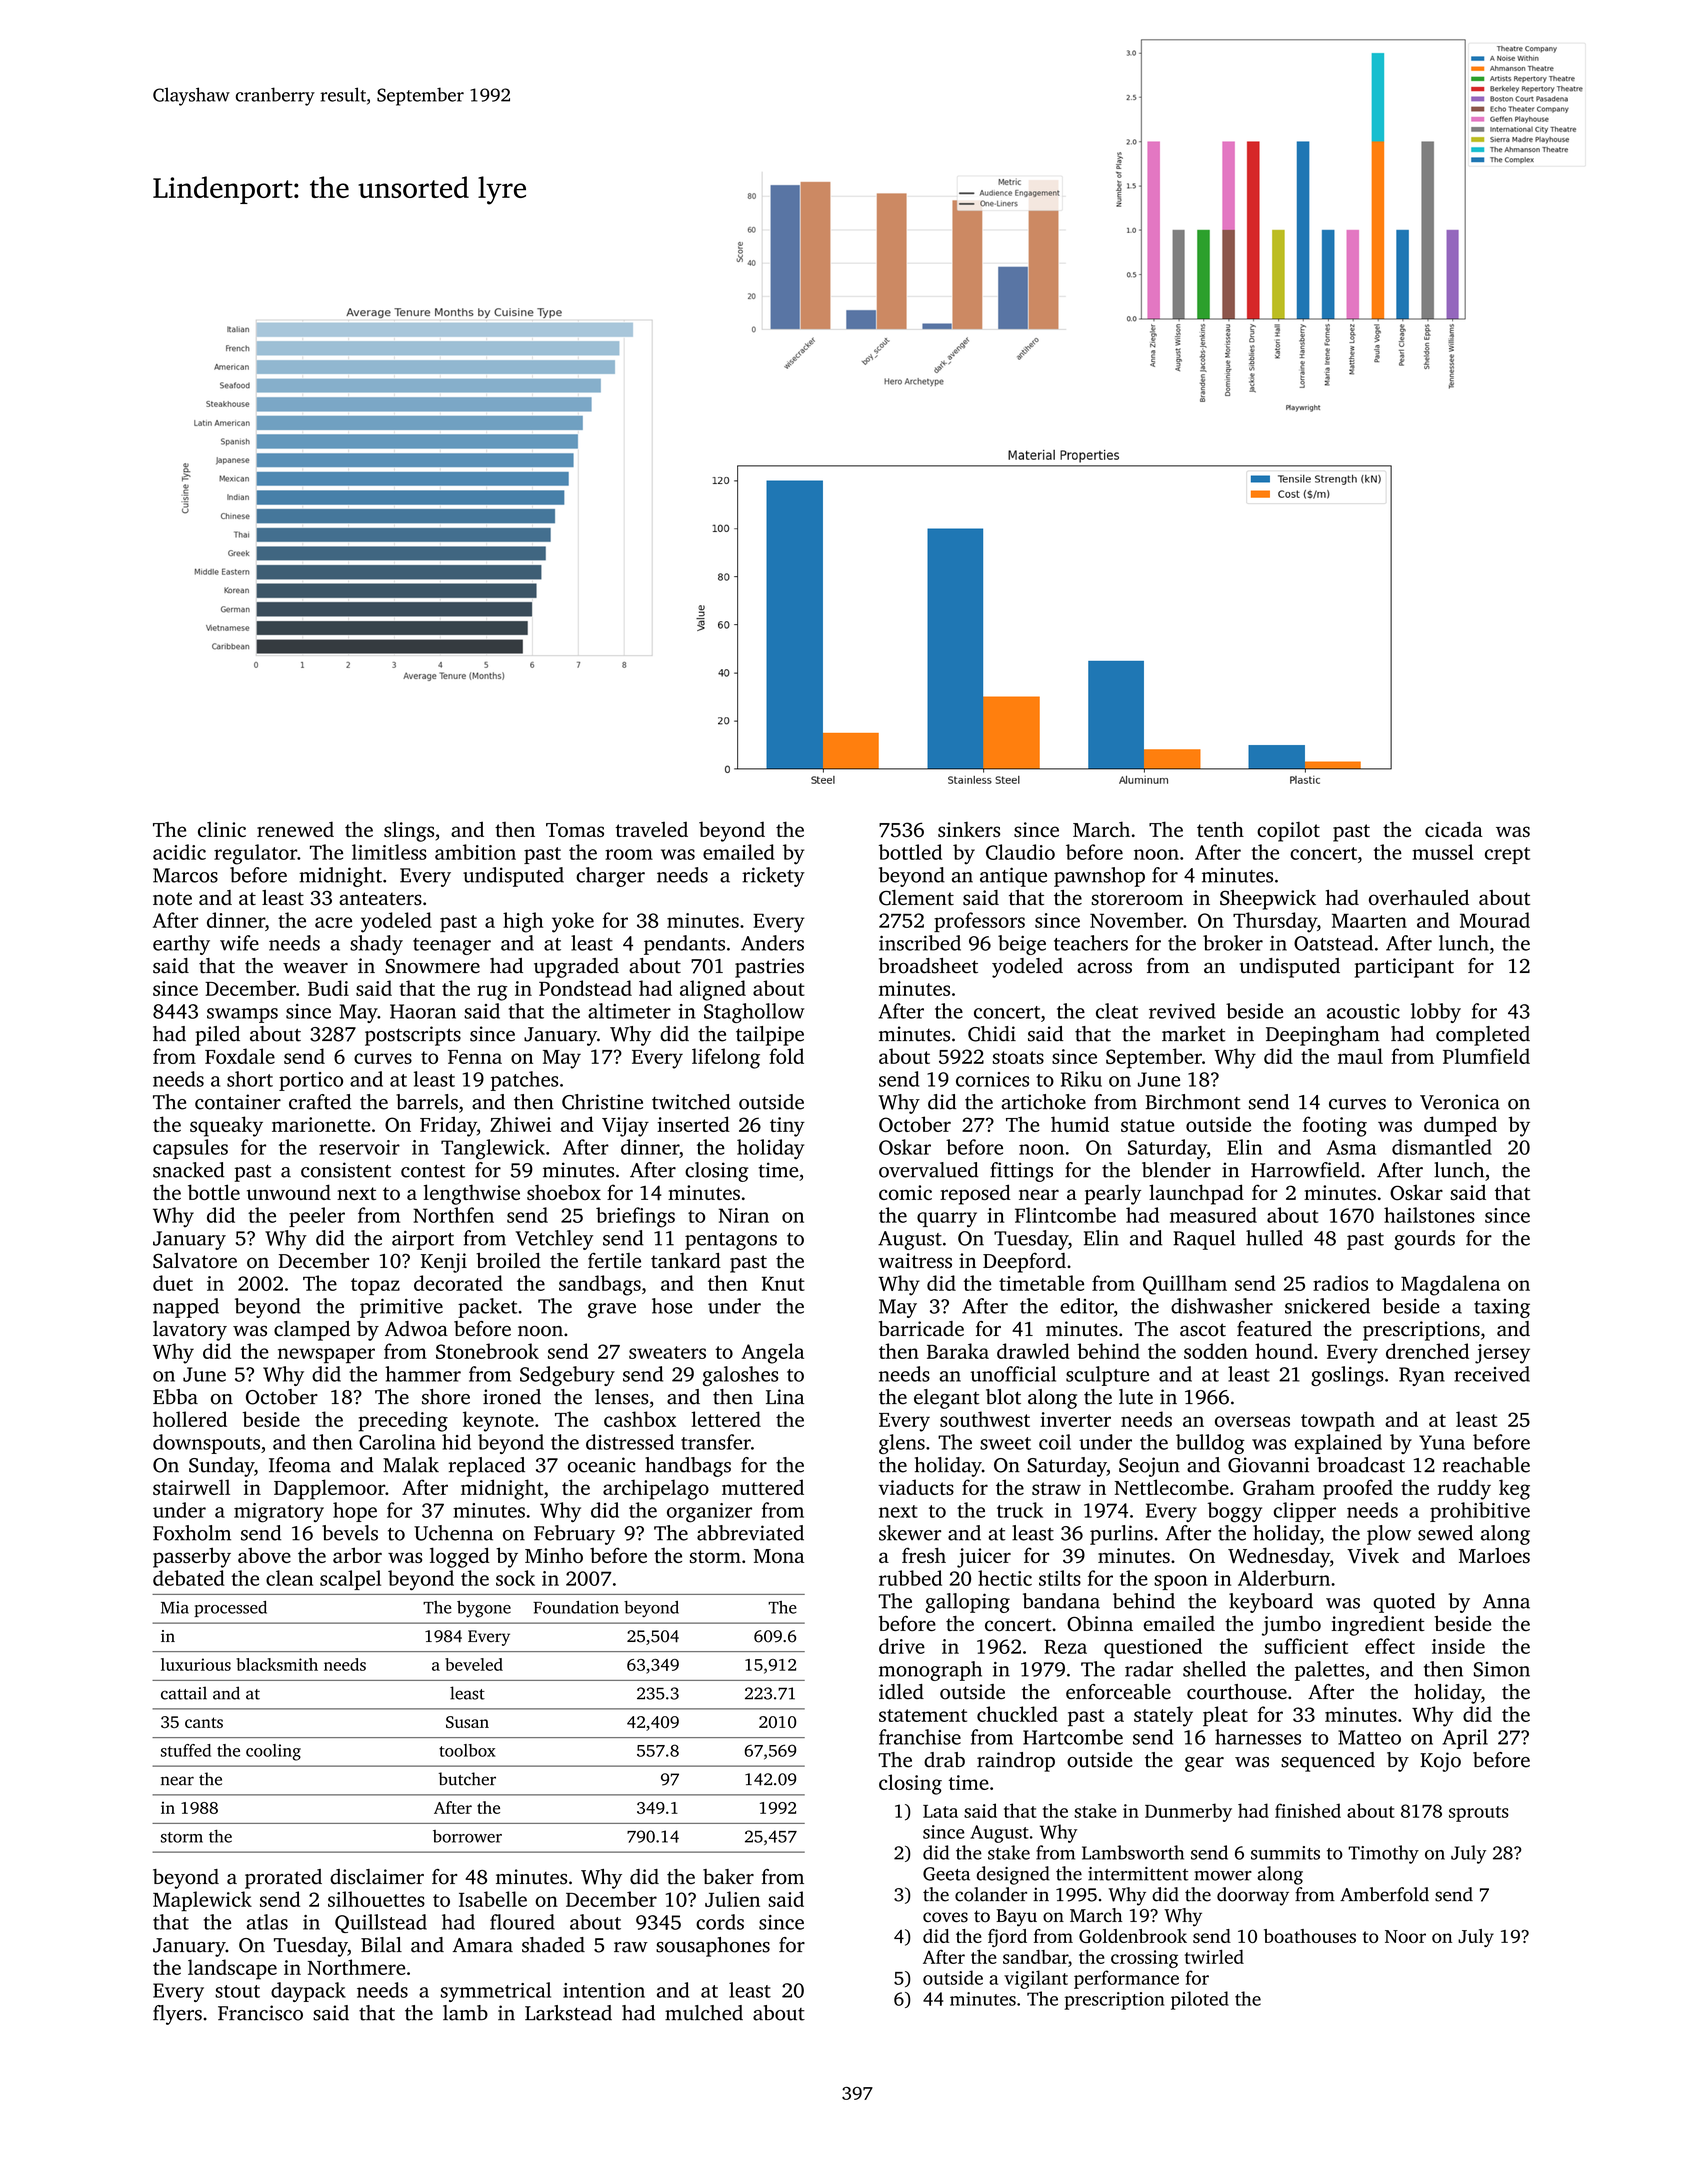 Image resolution: width=1683 pixels, height=2178 pixels. Describe the element at coordinates (901, 1692) in the screenshot. I see `idled` at that location.
